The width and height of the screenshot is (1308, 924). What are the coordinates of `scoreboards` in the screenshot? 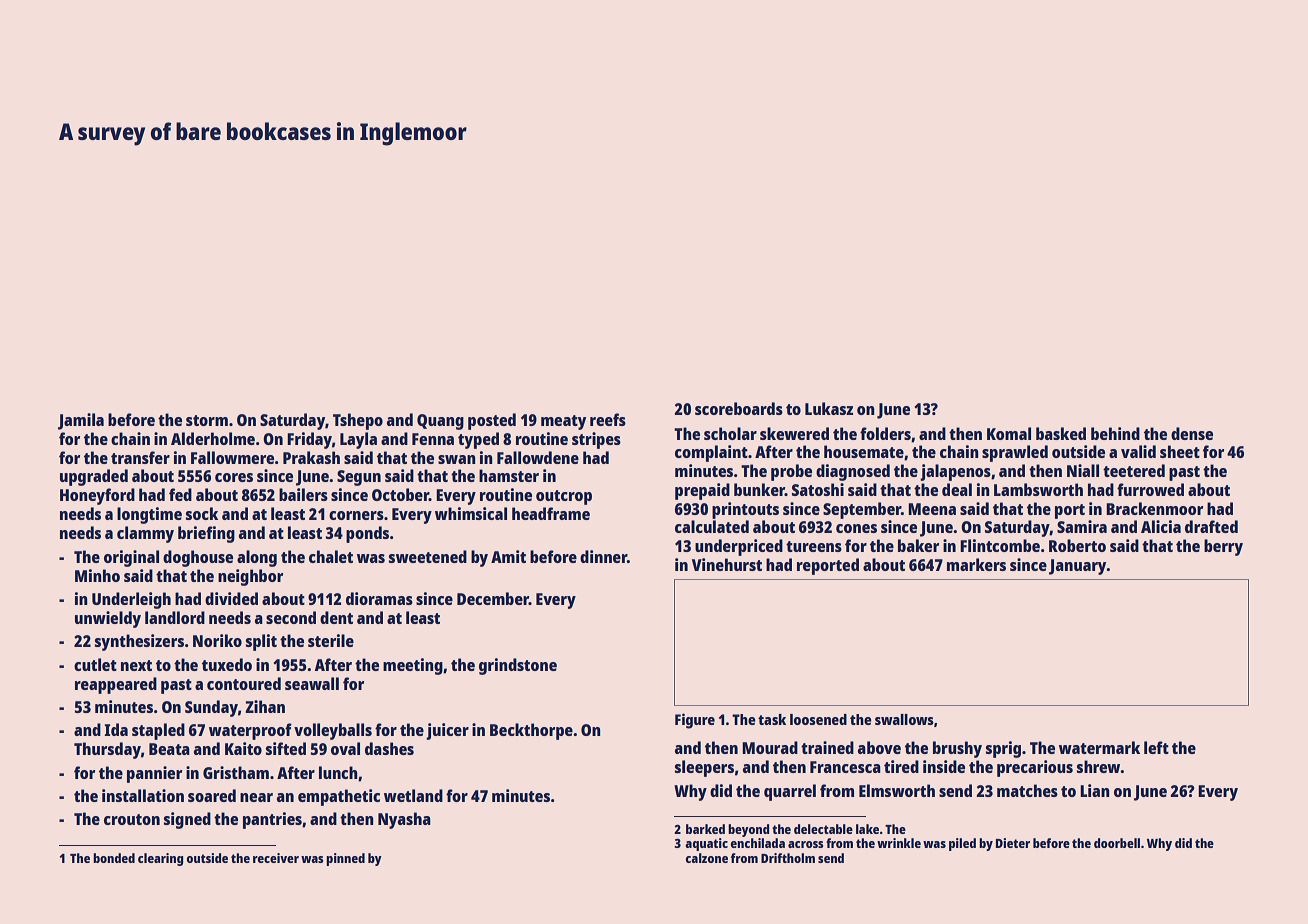 It's located at (739, 408).
